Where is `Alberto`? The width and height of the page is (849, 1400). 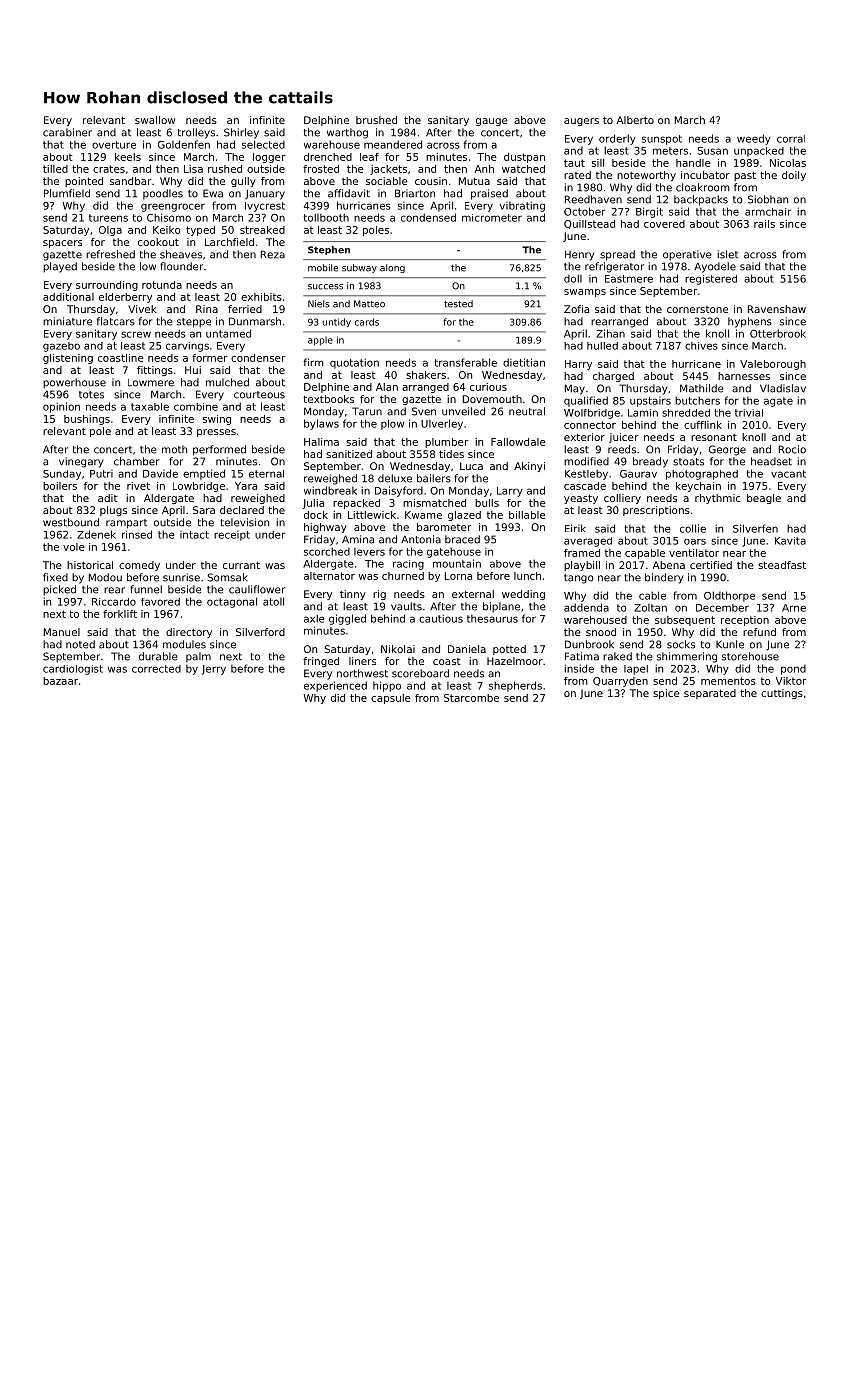
Alberto is located at coordinates (635, 120).
